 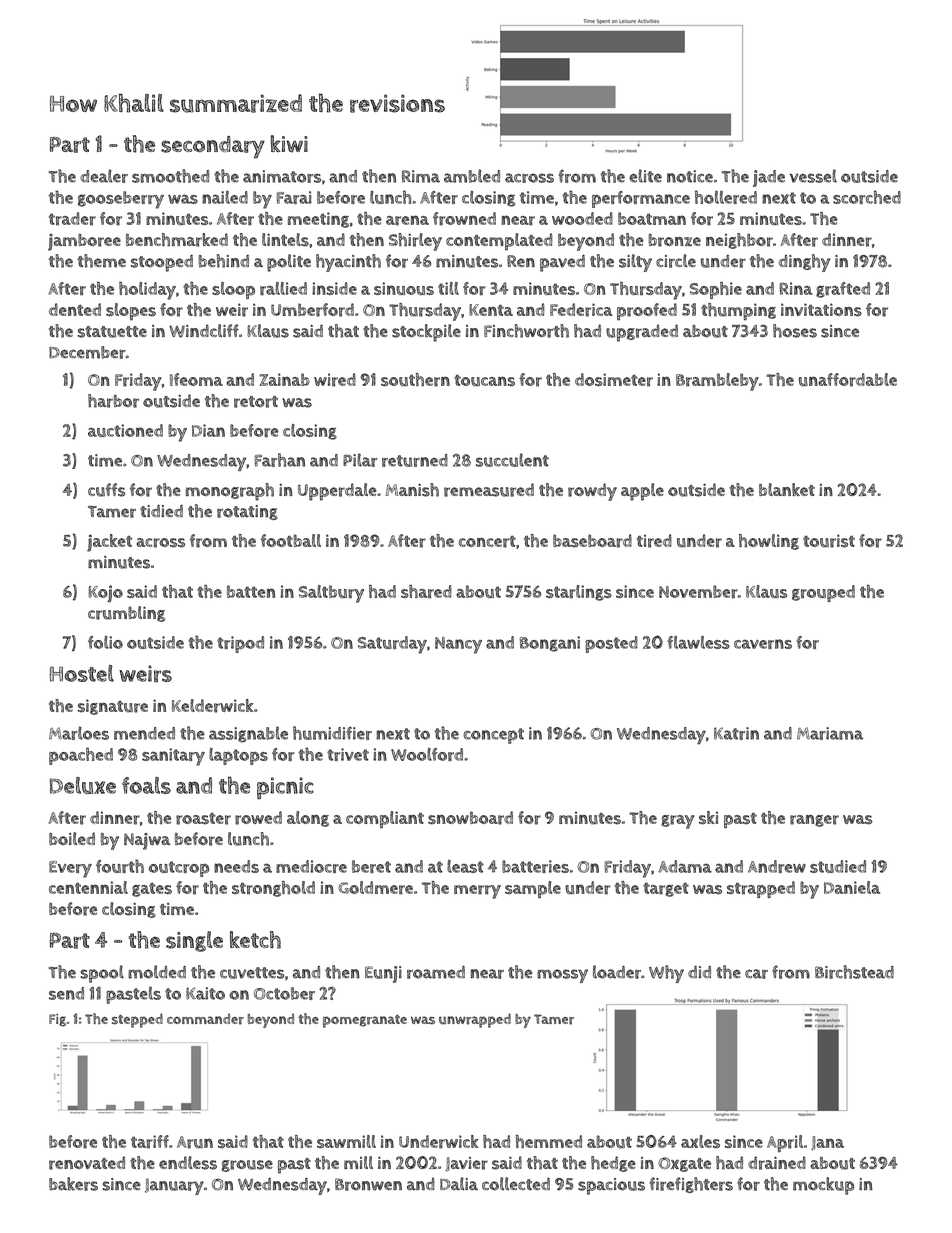 I want to click on Brambleby, so click(x=717, y=382).
